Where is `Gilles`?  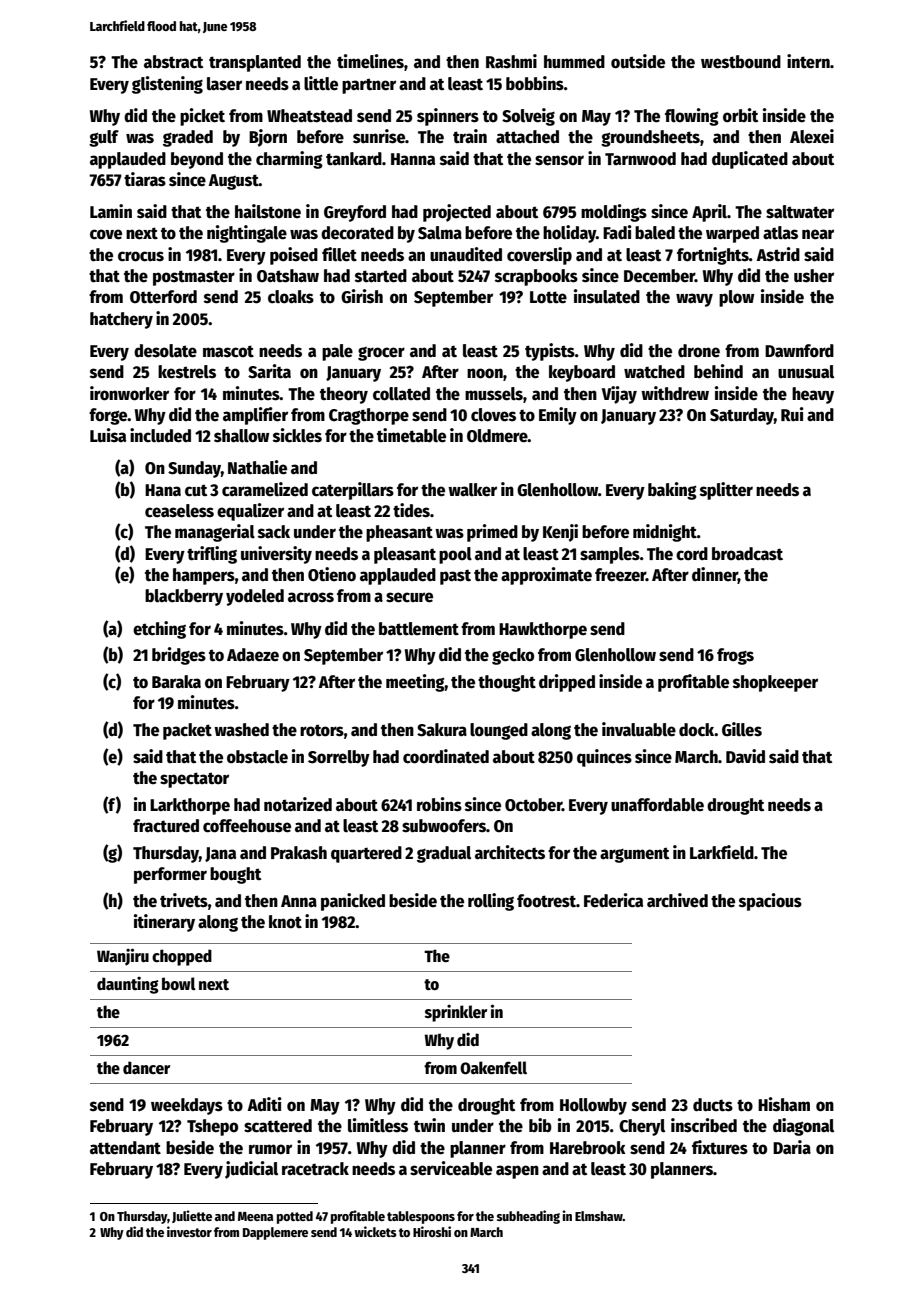 Gilles is located at coordinates (742, 729).
